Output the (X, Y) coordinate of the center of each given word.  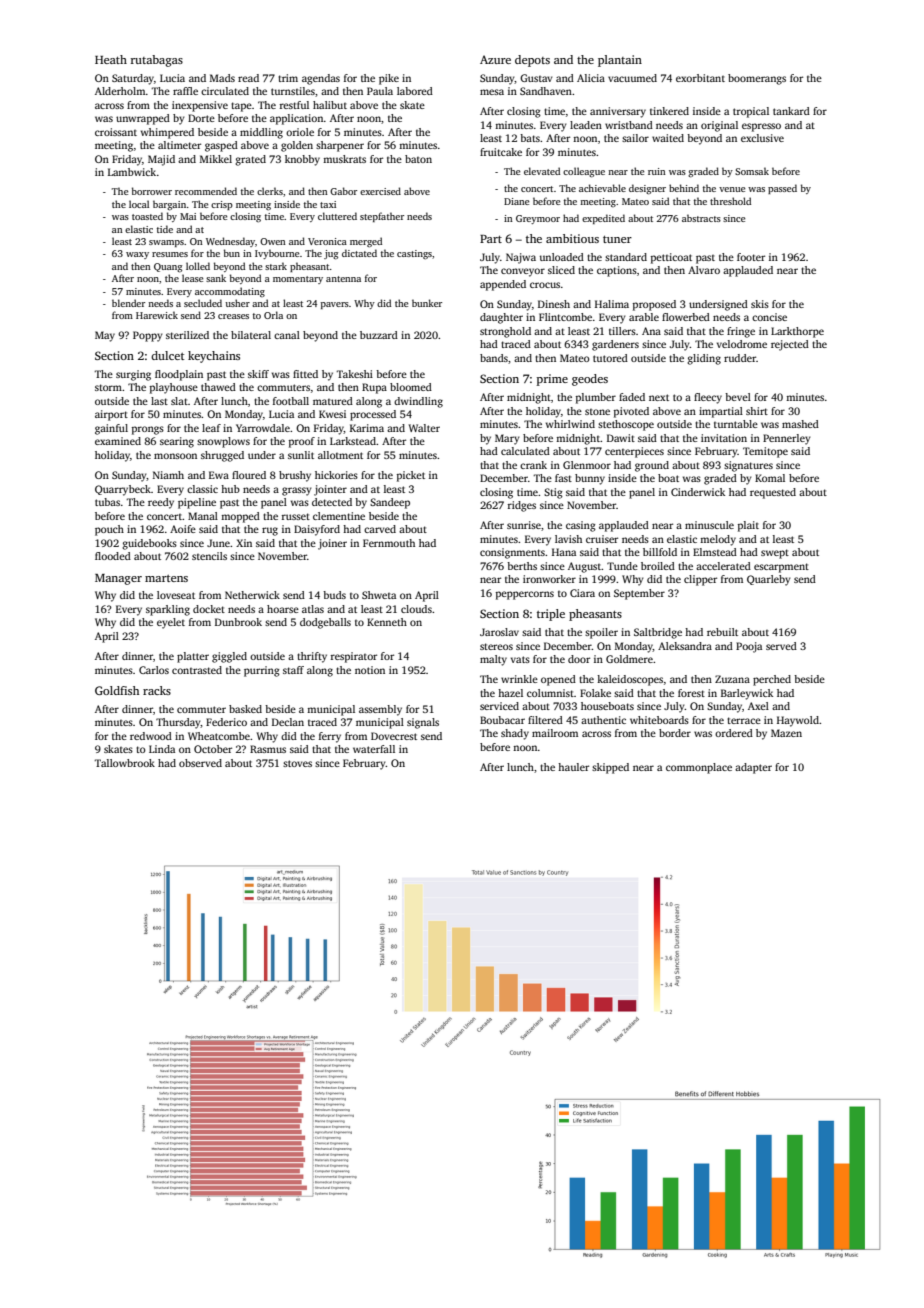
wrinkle (519, 679)
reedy (161, 503)
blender (128, 303)
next (659, 397)
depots (532, 61)
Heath (111, 59)
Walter (424, 428)
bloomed (411, 387)
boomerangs (757, 79)
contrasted (197, 670)
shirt (757, 411)
